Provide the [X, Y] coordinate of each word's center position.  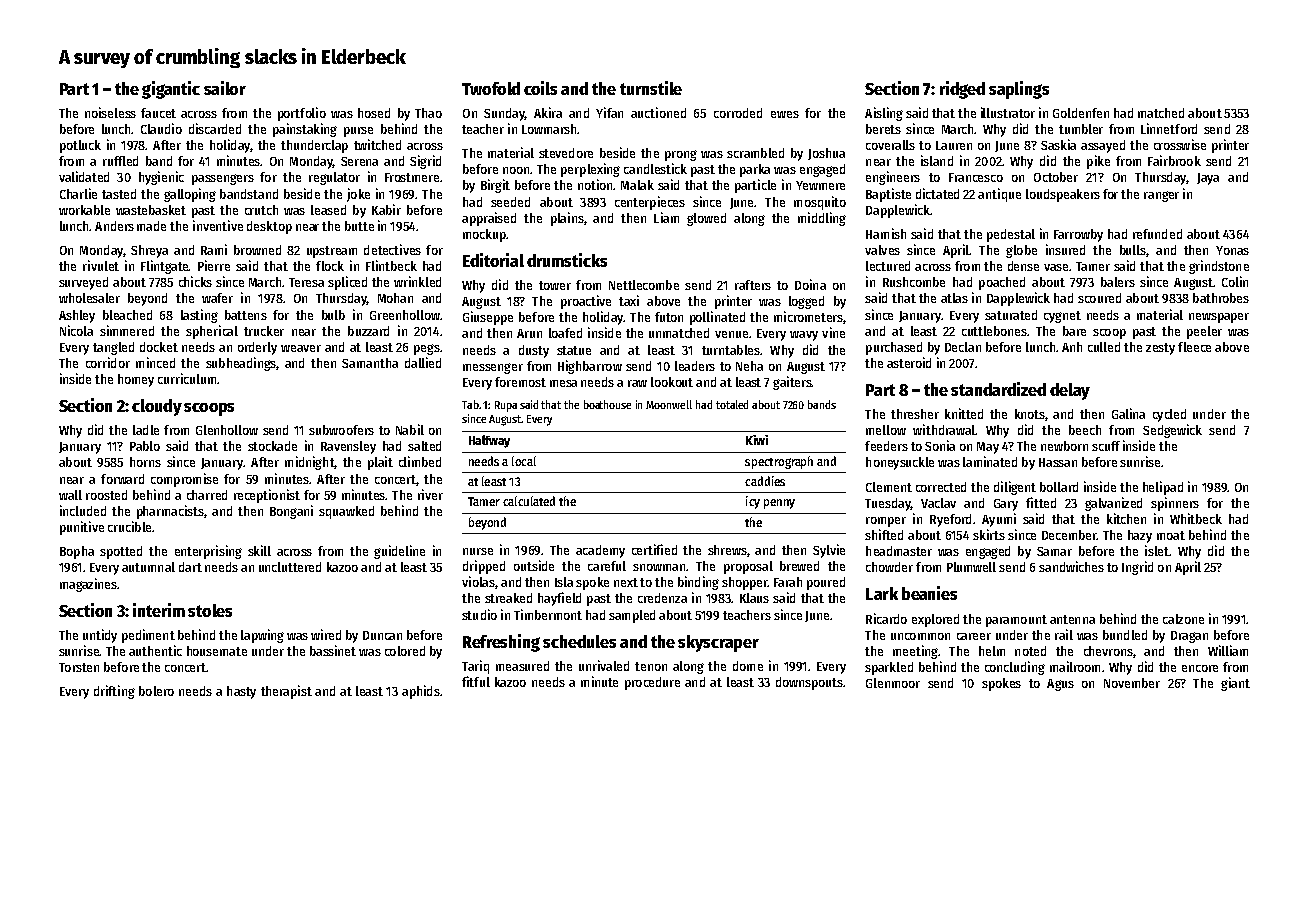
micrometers [808, 316]
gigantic [171, 90]
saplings [1019, 90]
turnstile [651, 88]
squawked [346, 512]
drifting [114, 692]
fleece [1194, 347]
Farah [788, 582]
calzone [1183, 619]
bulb [333, 315]
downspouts [809, 683]
